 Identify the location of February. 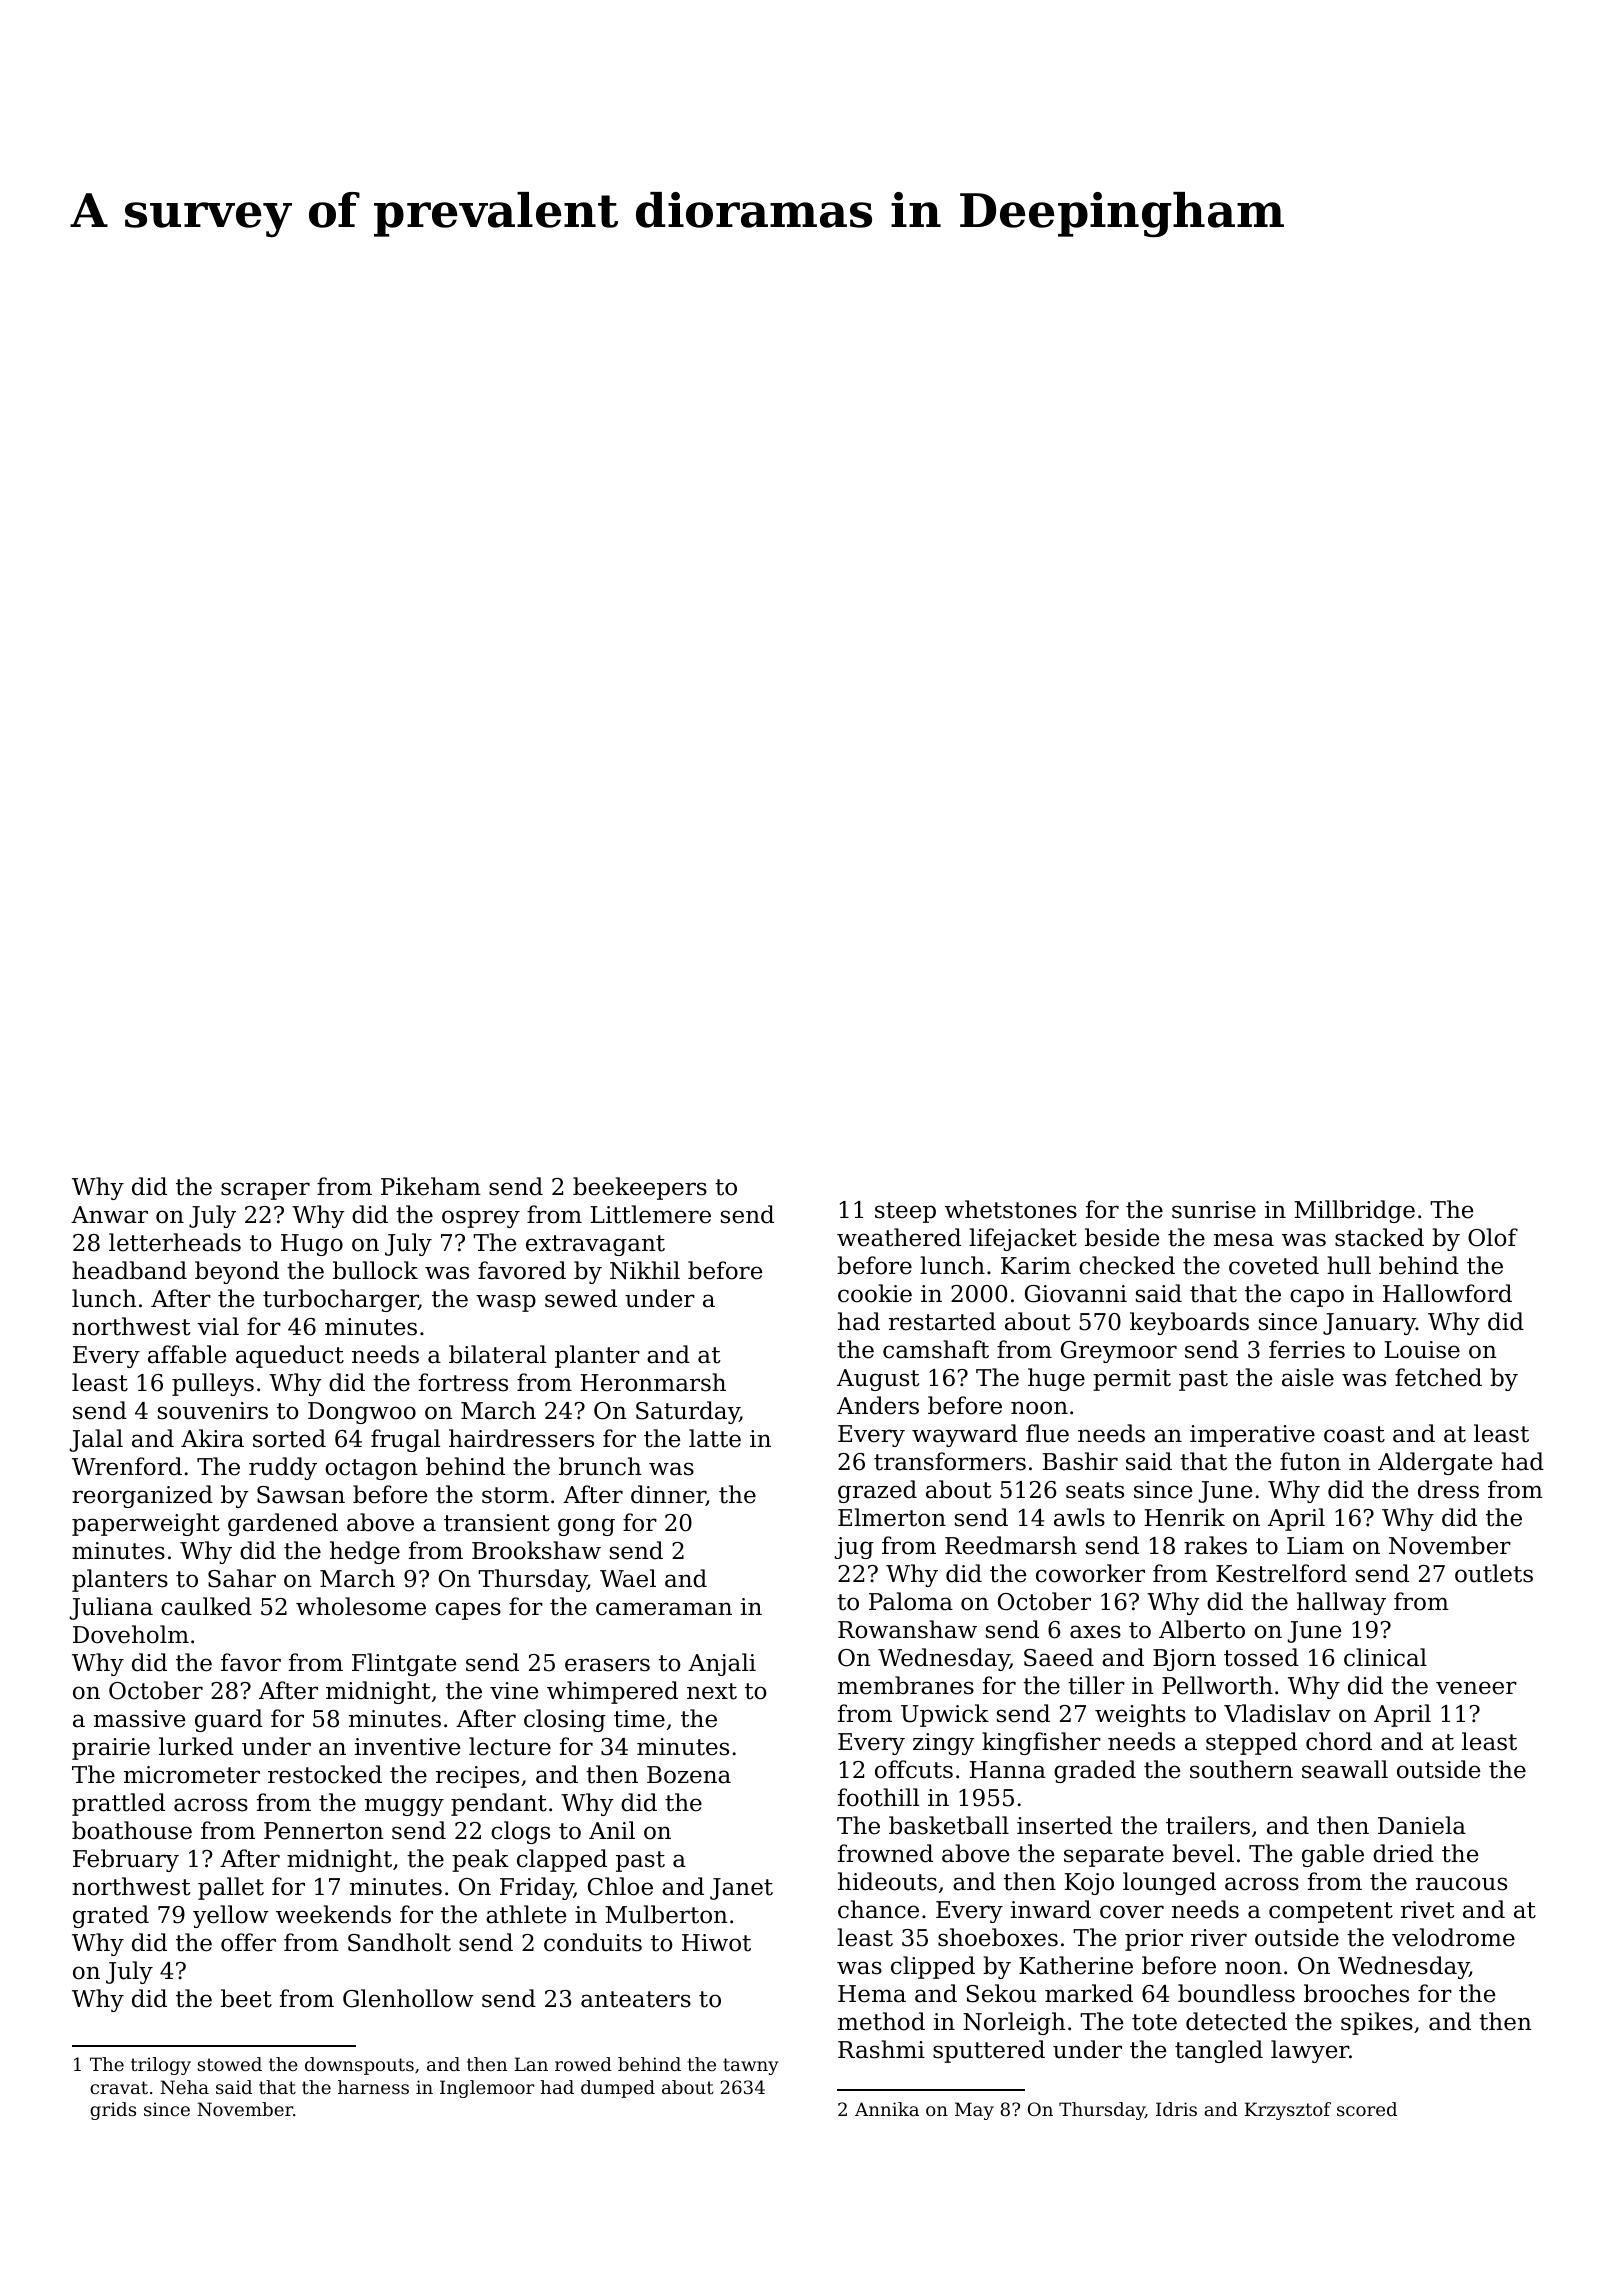
(126, 1860).
